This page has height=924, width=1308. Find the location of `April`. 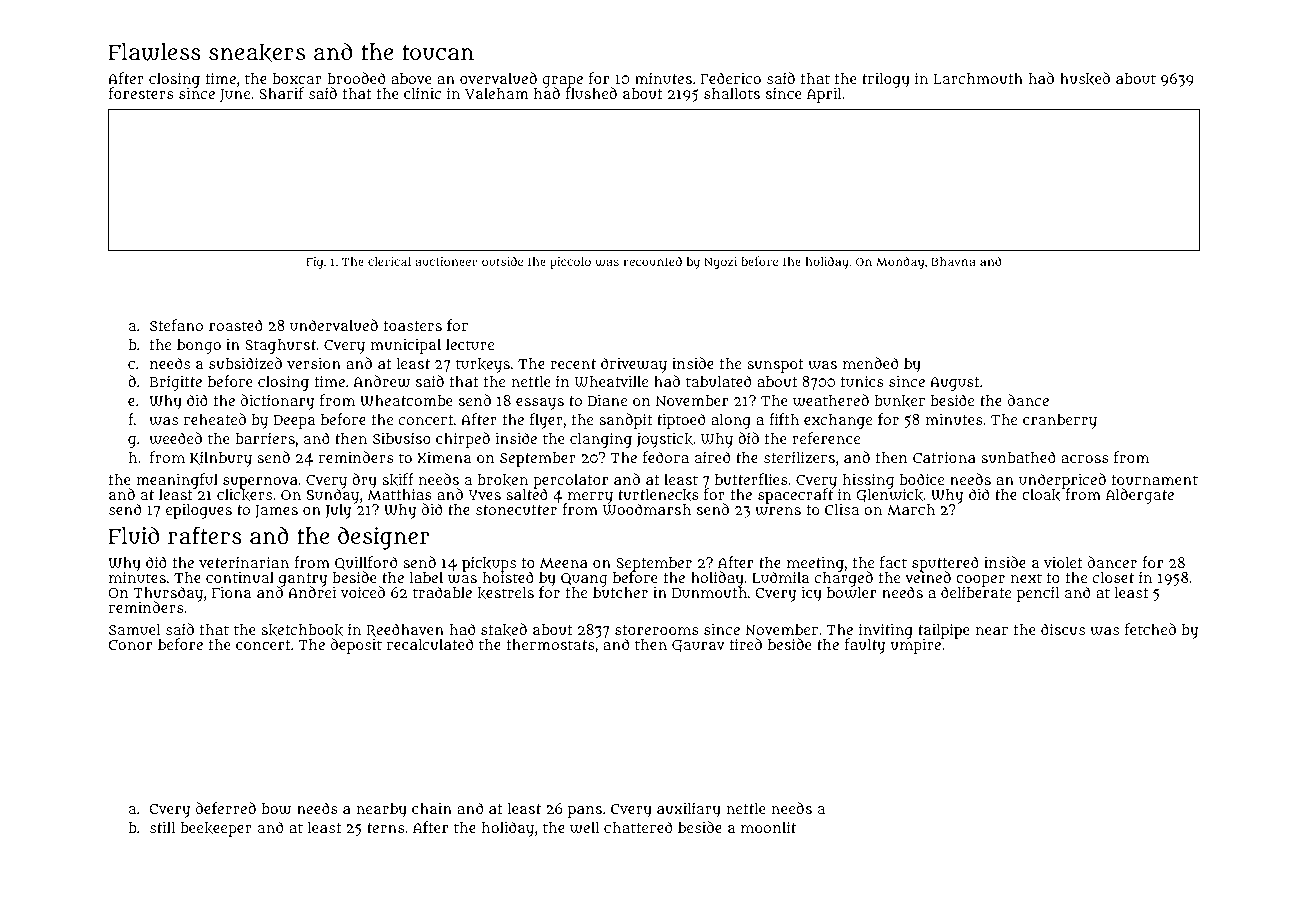

April is located at coordinates (824, 95).
